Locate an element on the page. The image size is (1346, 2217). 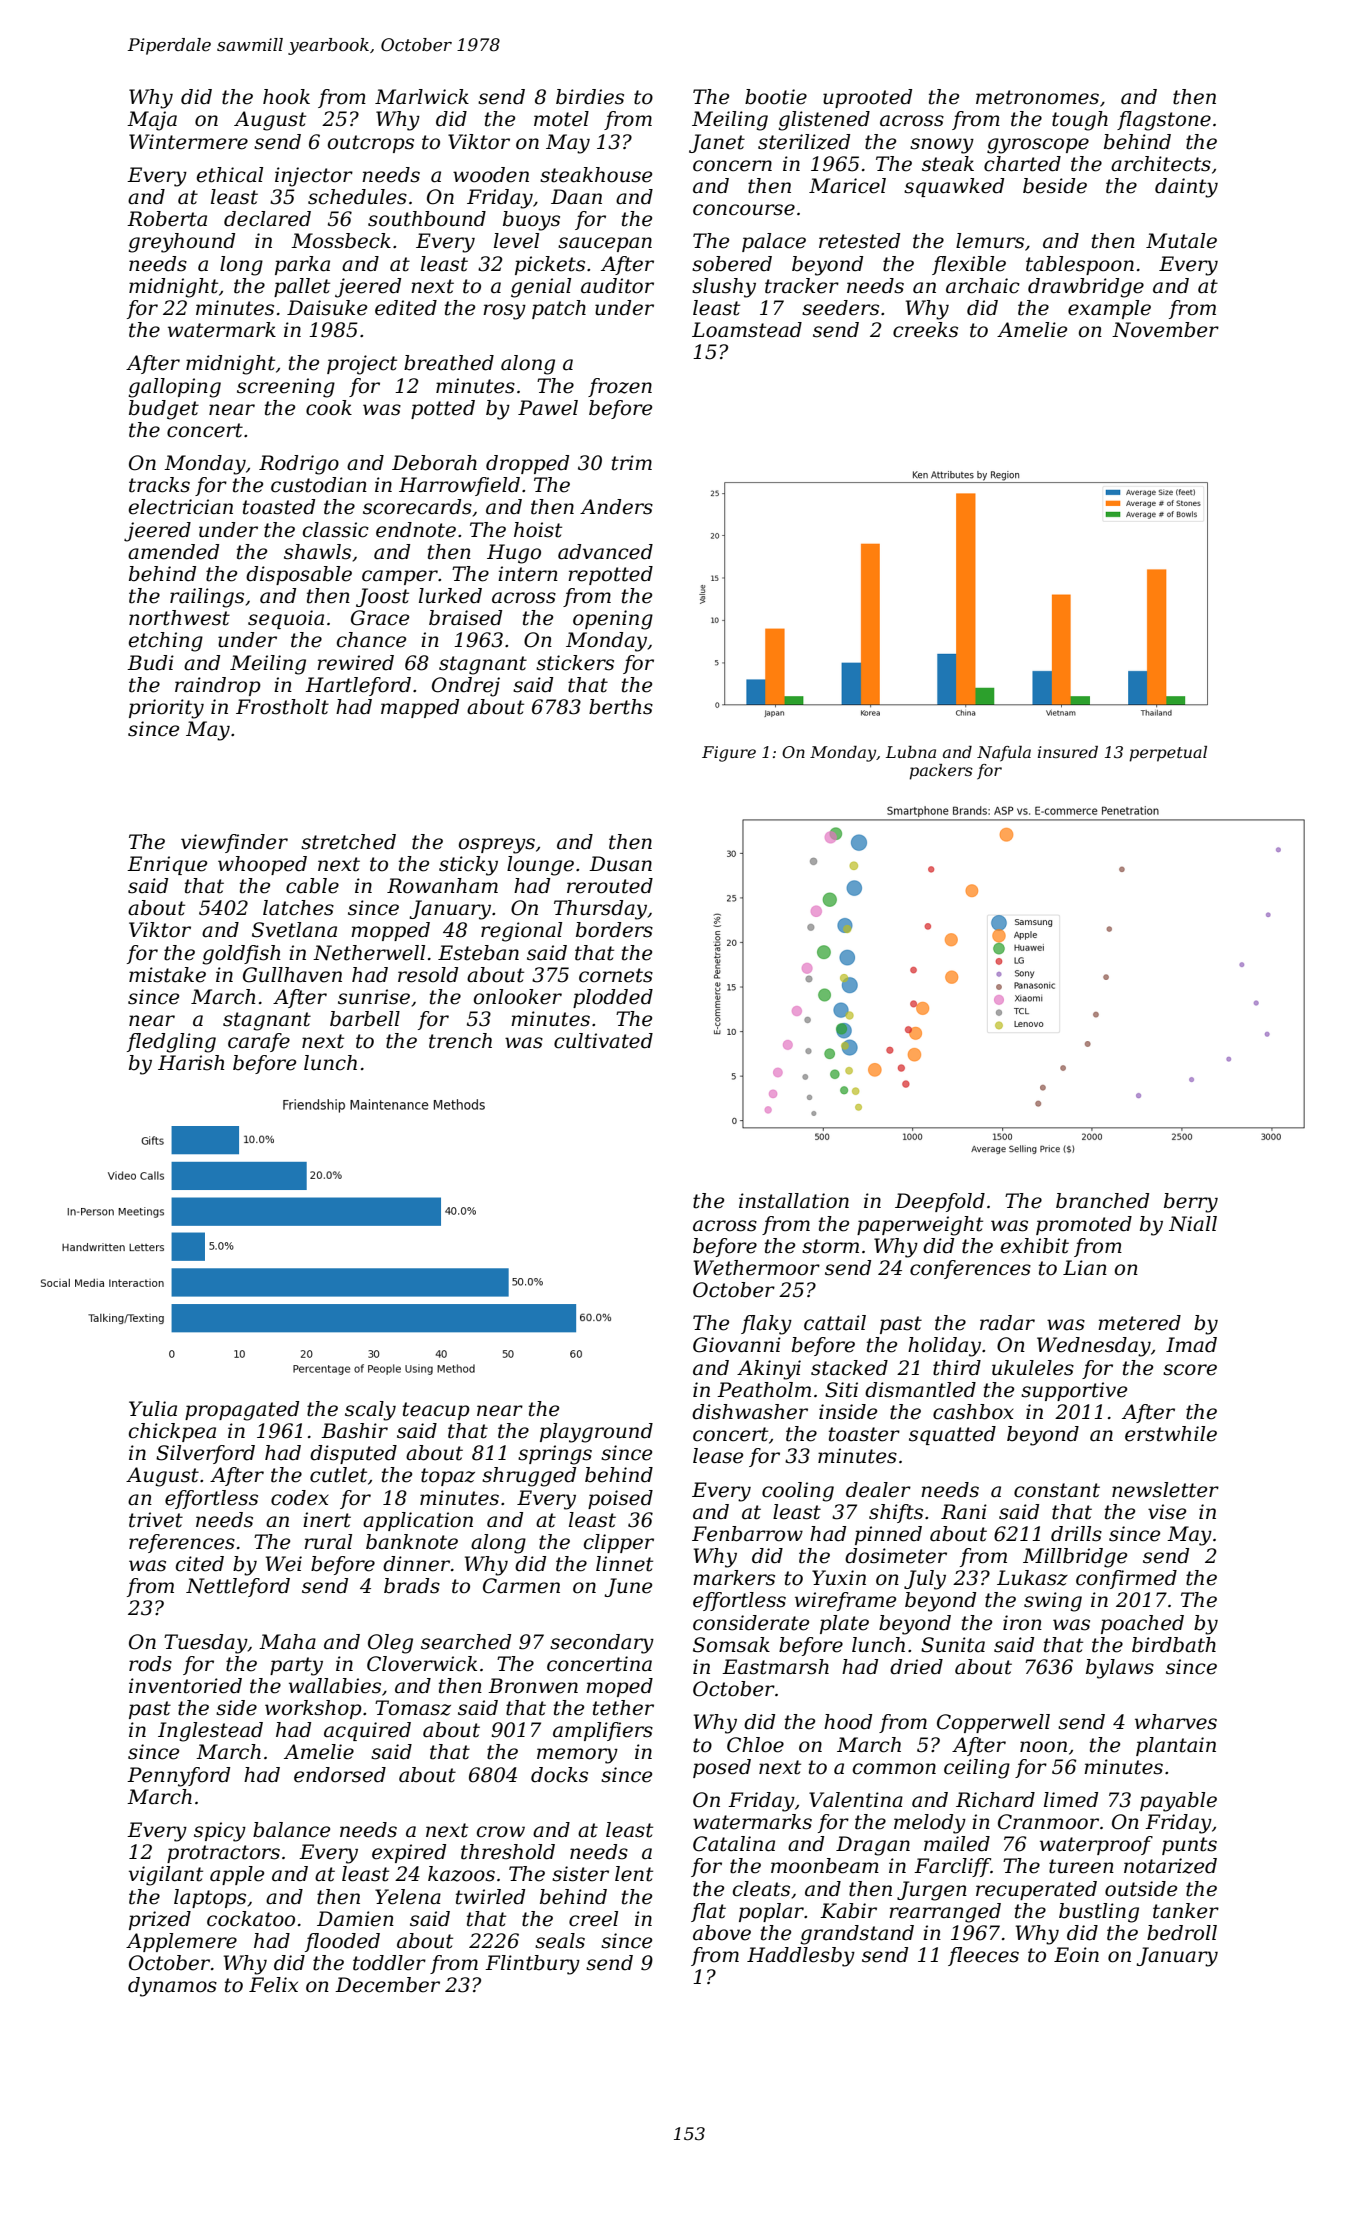
Lubna is located at coordinates (911, 752).
